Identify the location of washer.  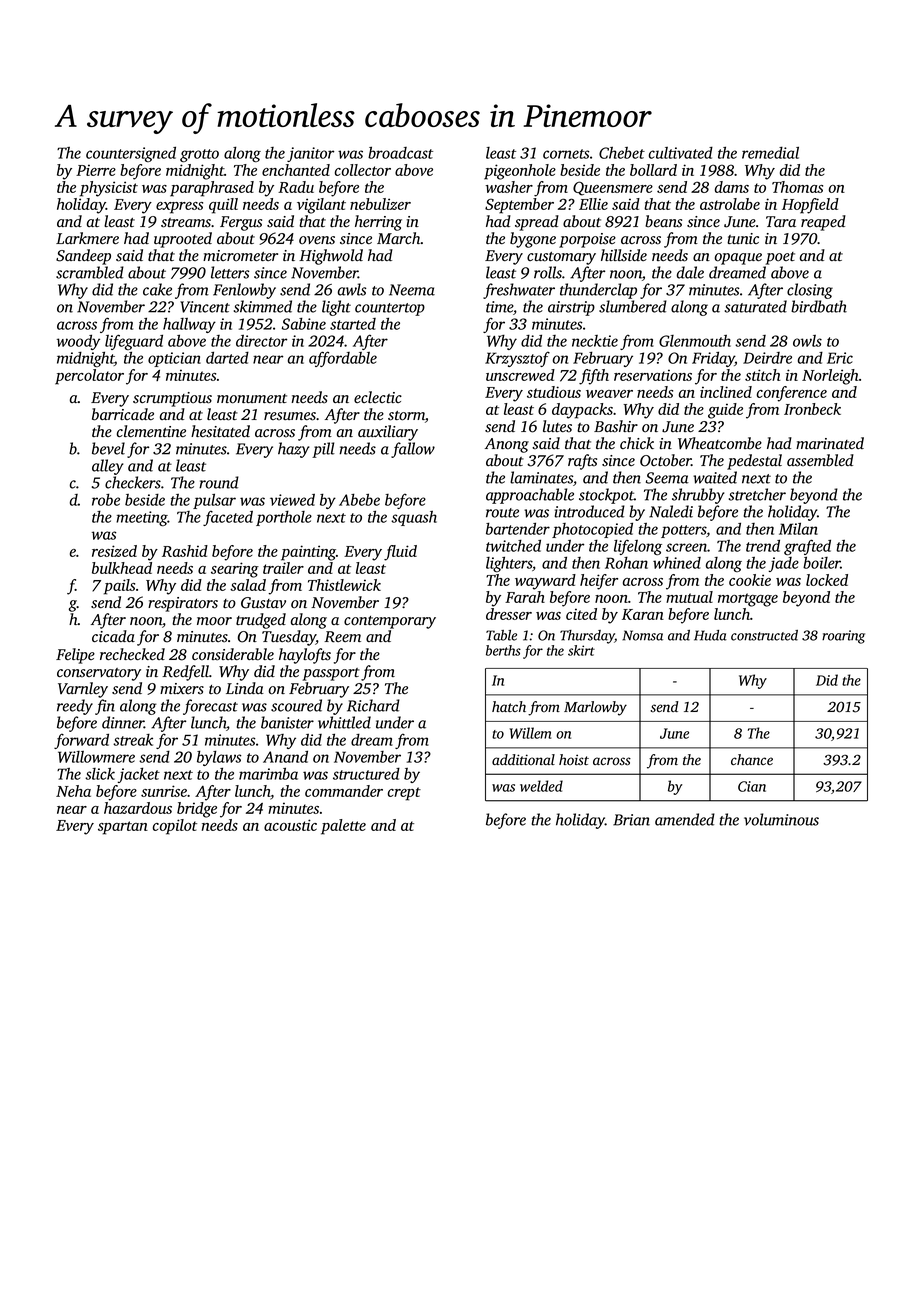
(509, 187).
